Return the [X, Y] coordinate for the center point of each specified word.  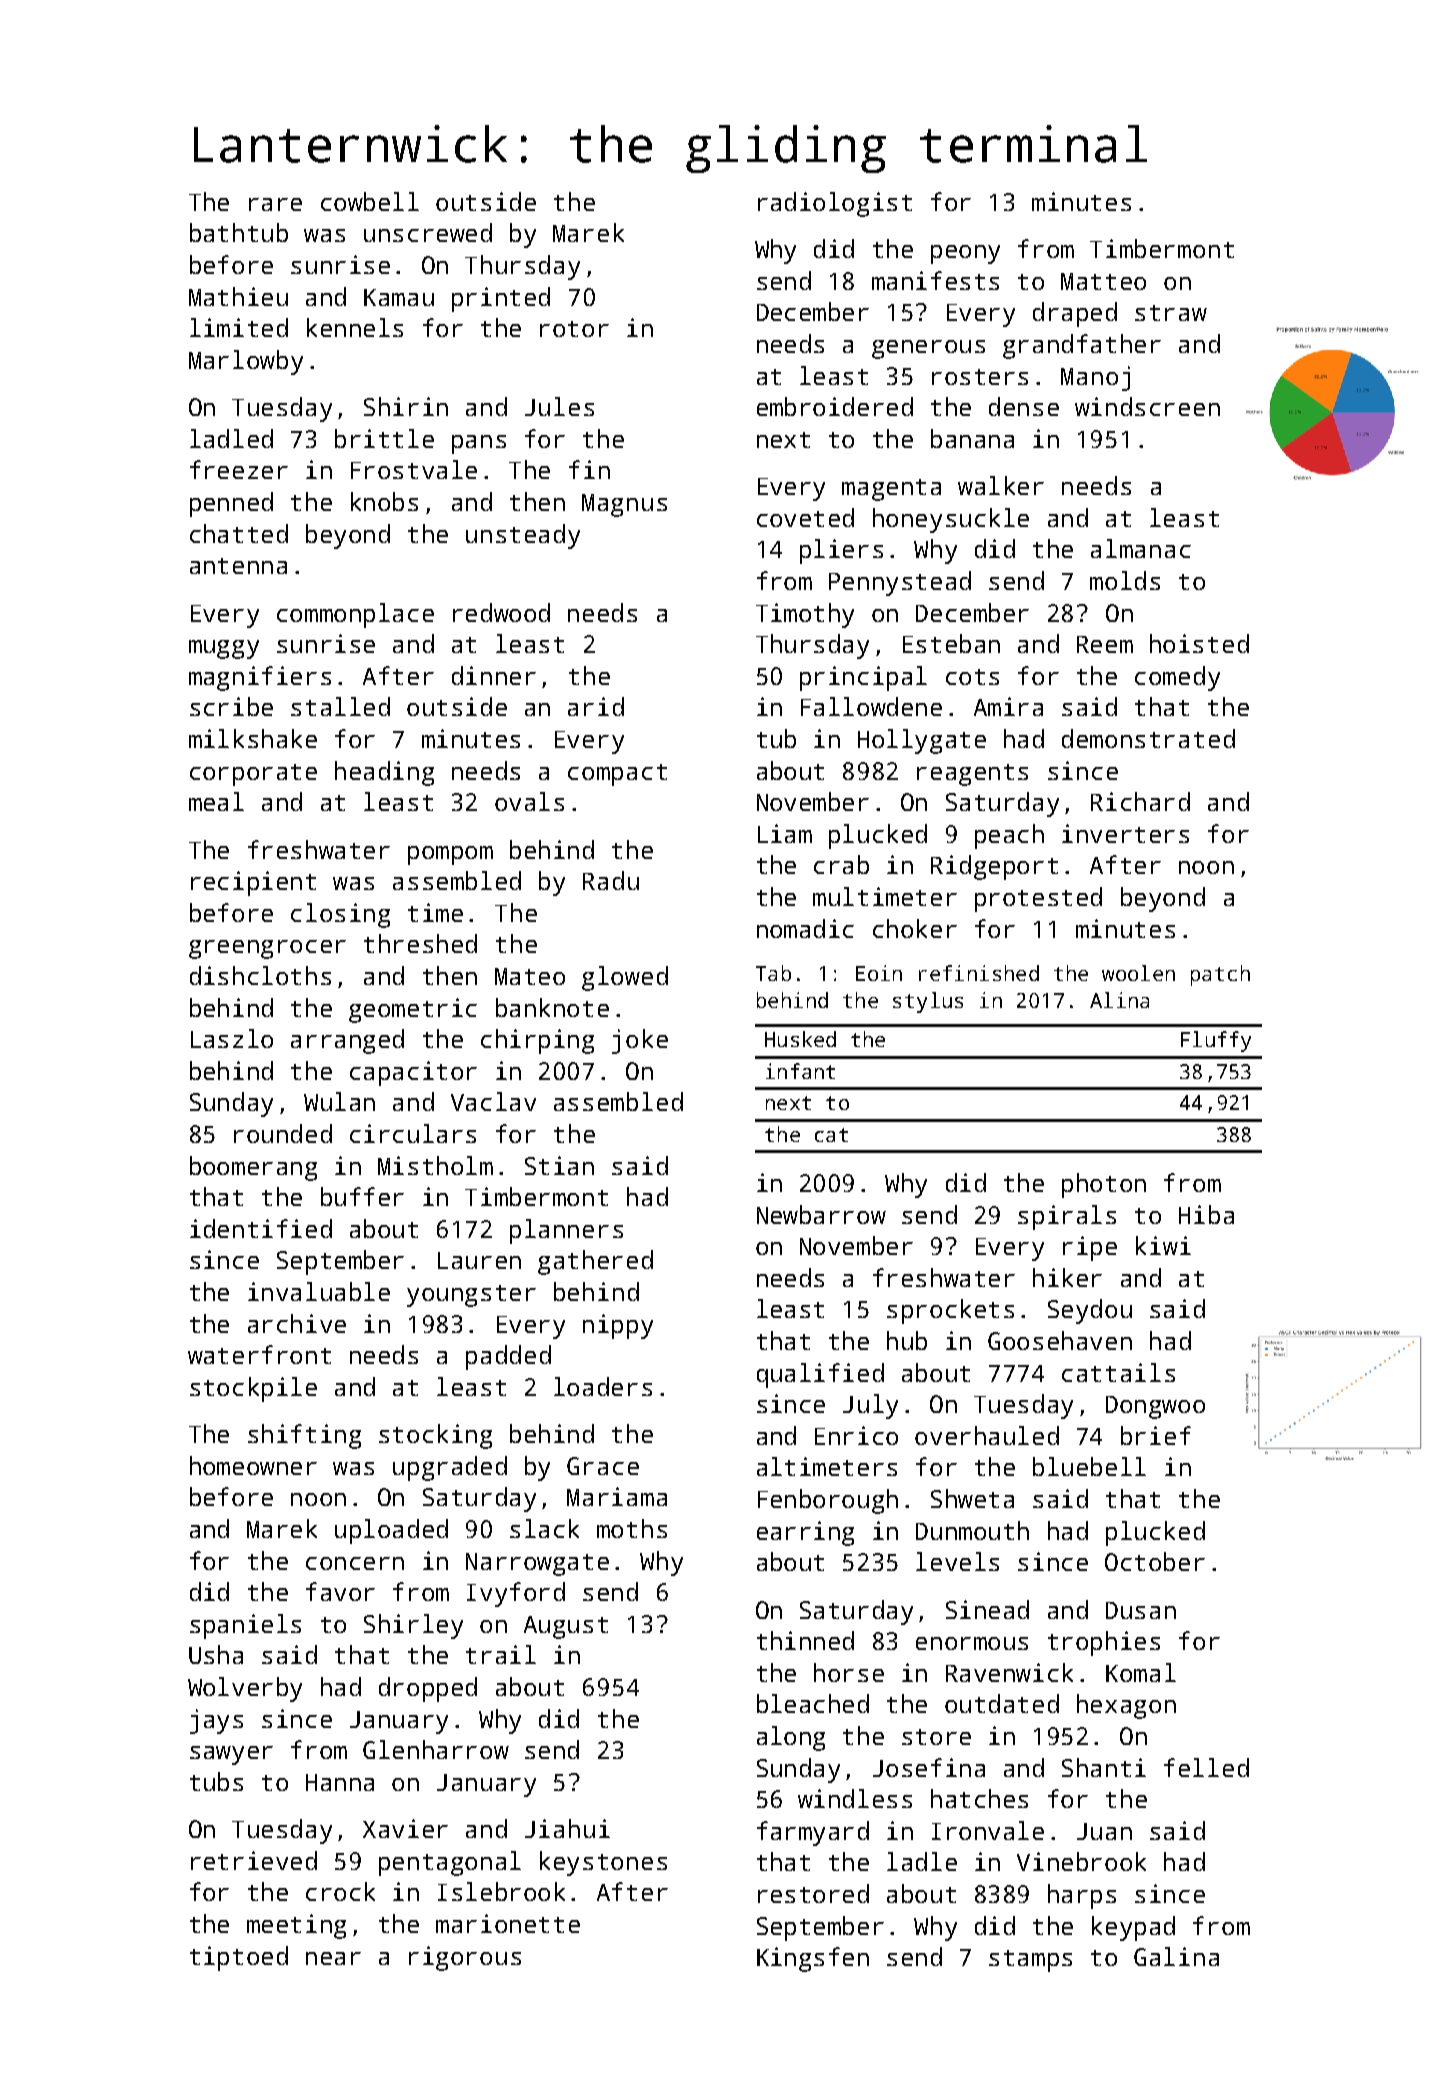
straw [1171, 313]
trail [501, 1654]
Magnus [624, 505]
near [333, 1958]
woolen [1138, 973]
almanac [1141, 548]
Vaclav [493, 1101]
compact [617, 775]
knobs [384, 501]
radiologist [835, 204]
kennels [355, 327]
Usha [216, 1654]
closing [340, 915]
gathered [595, 1262]
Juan [1104, 1831]
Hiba [1206, 1214]
